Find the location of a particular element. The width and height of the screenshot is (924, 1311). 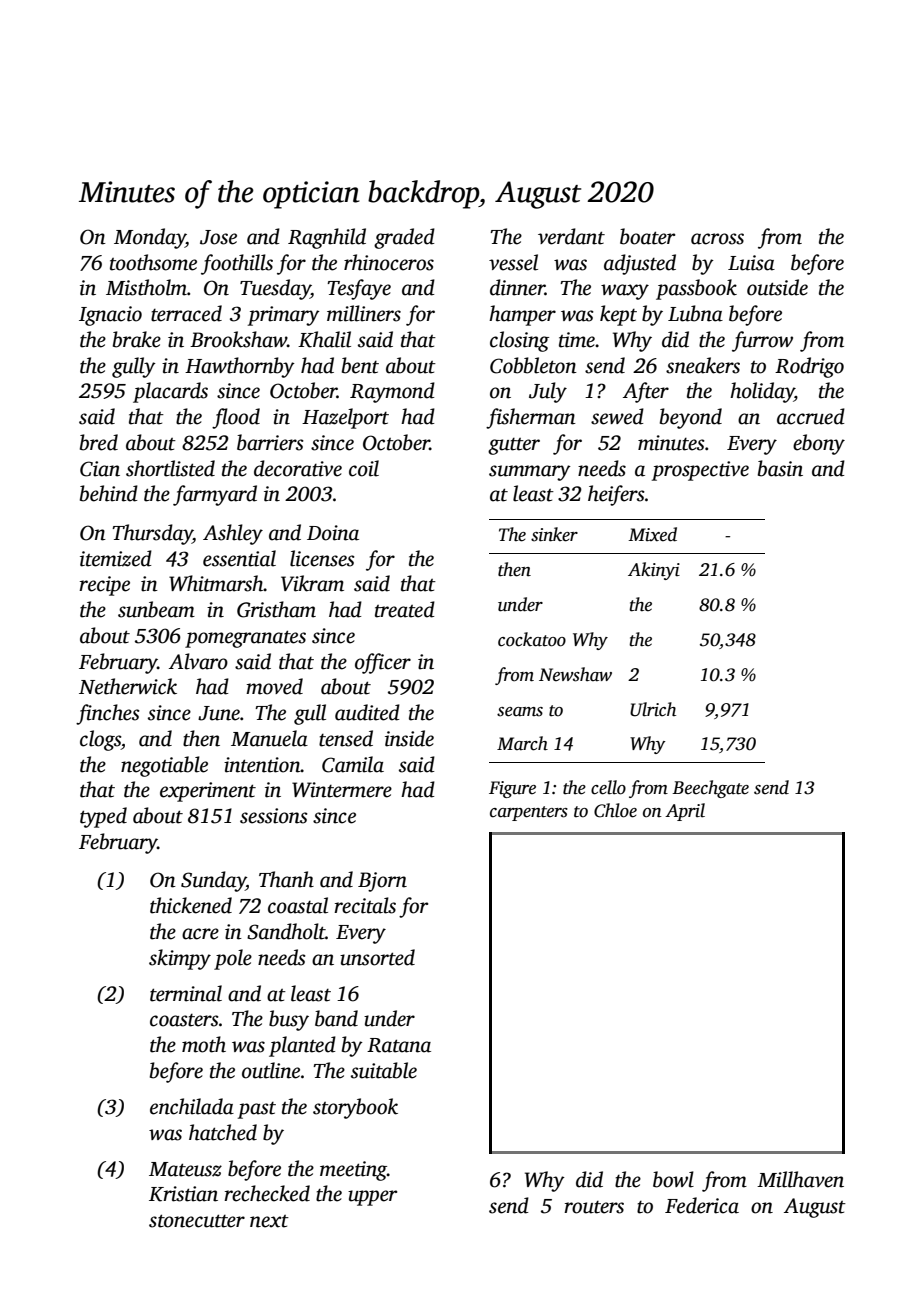

June is located at coordinates (219, 713).
